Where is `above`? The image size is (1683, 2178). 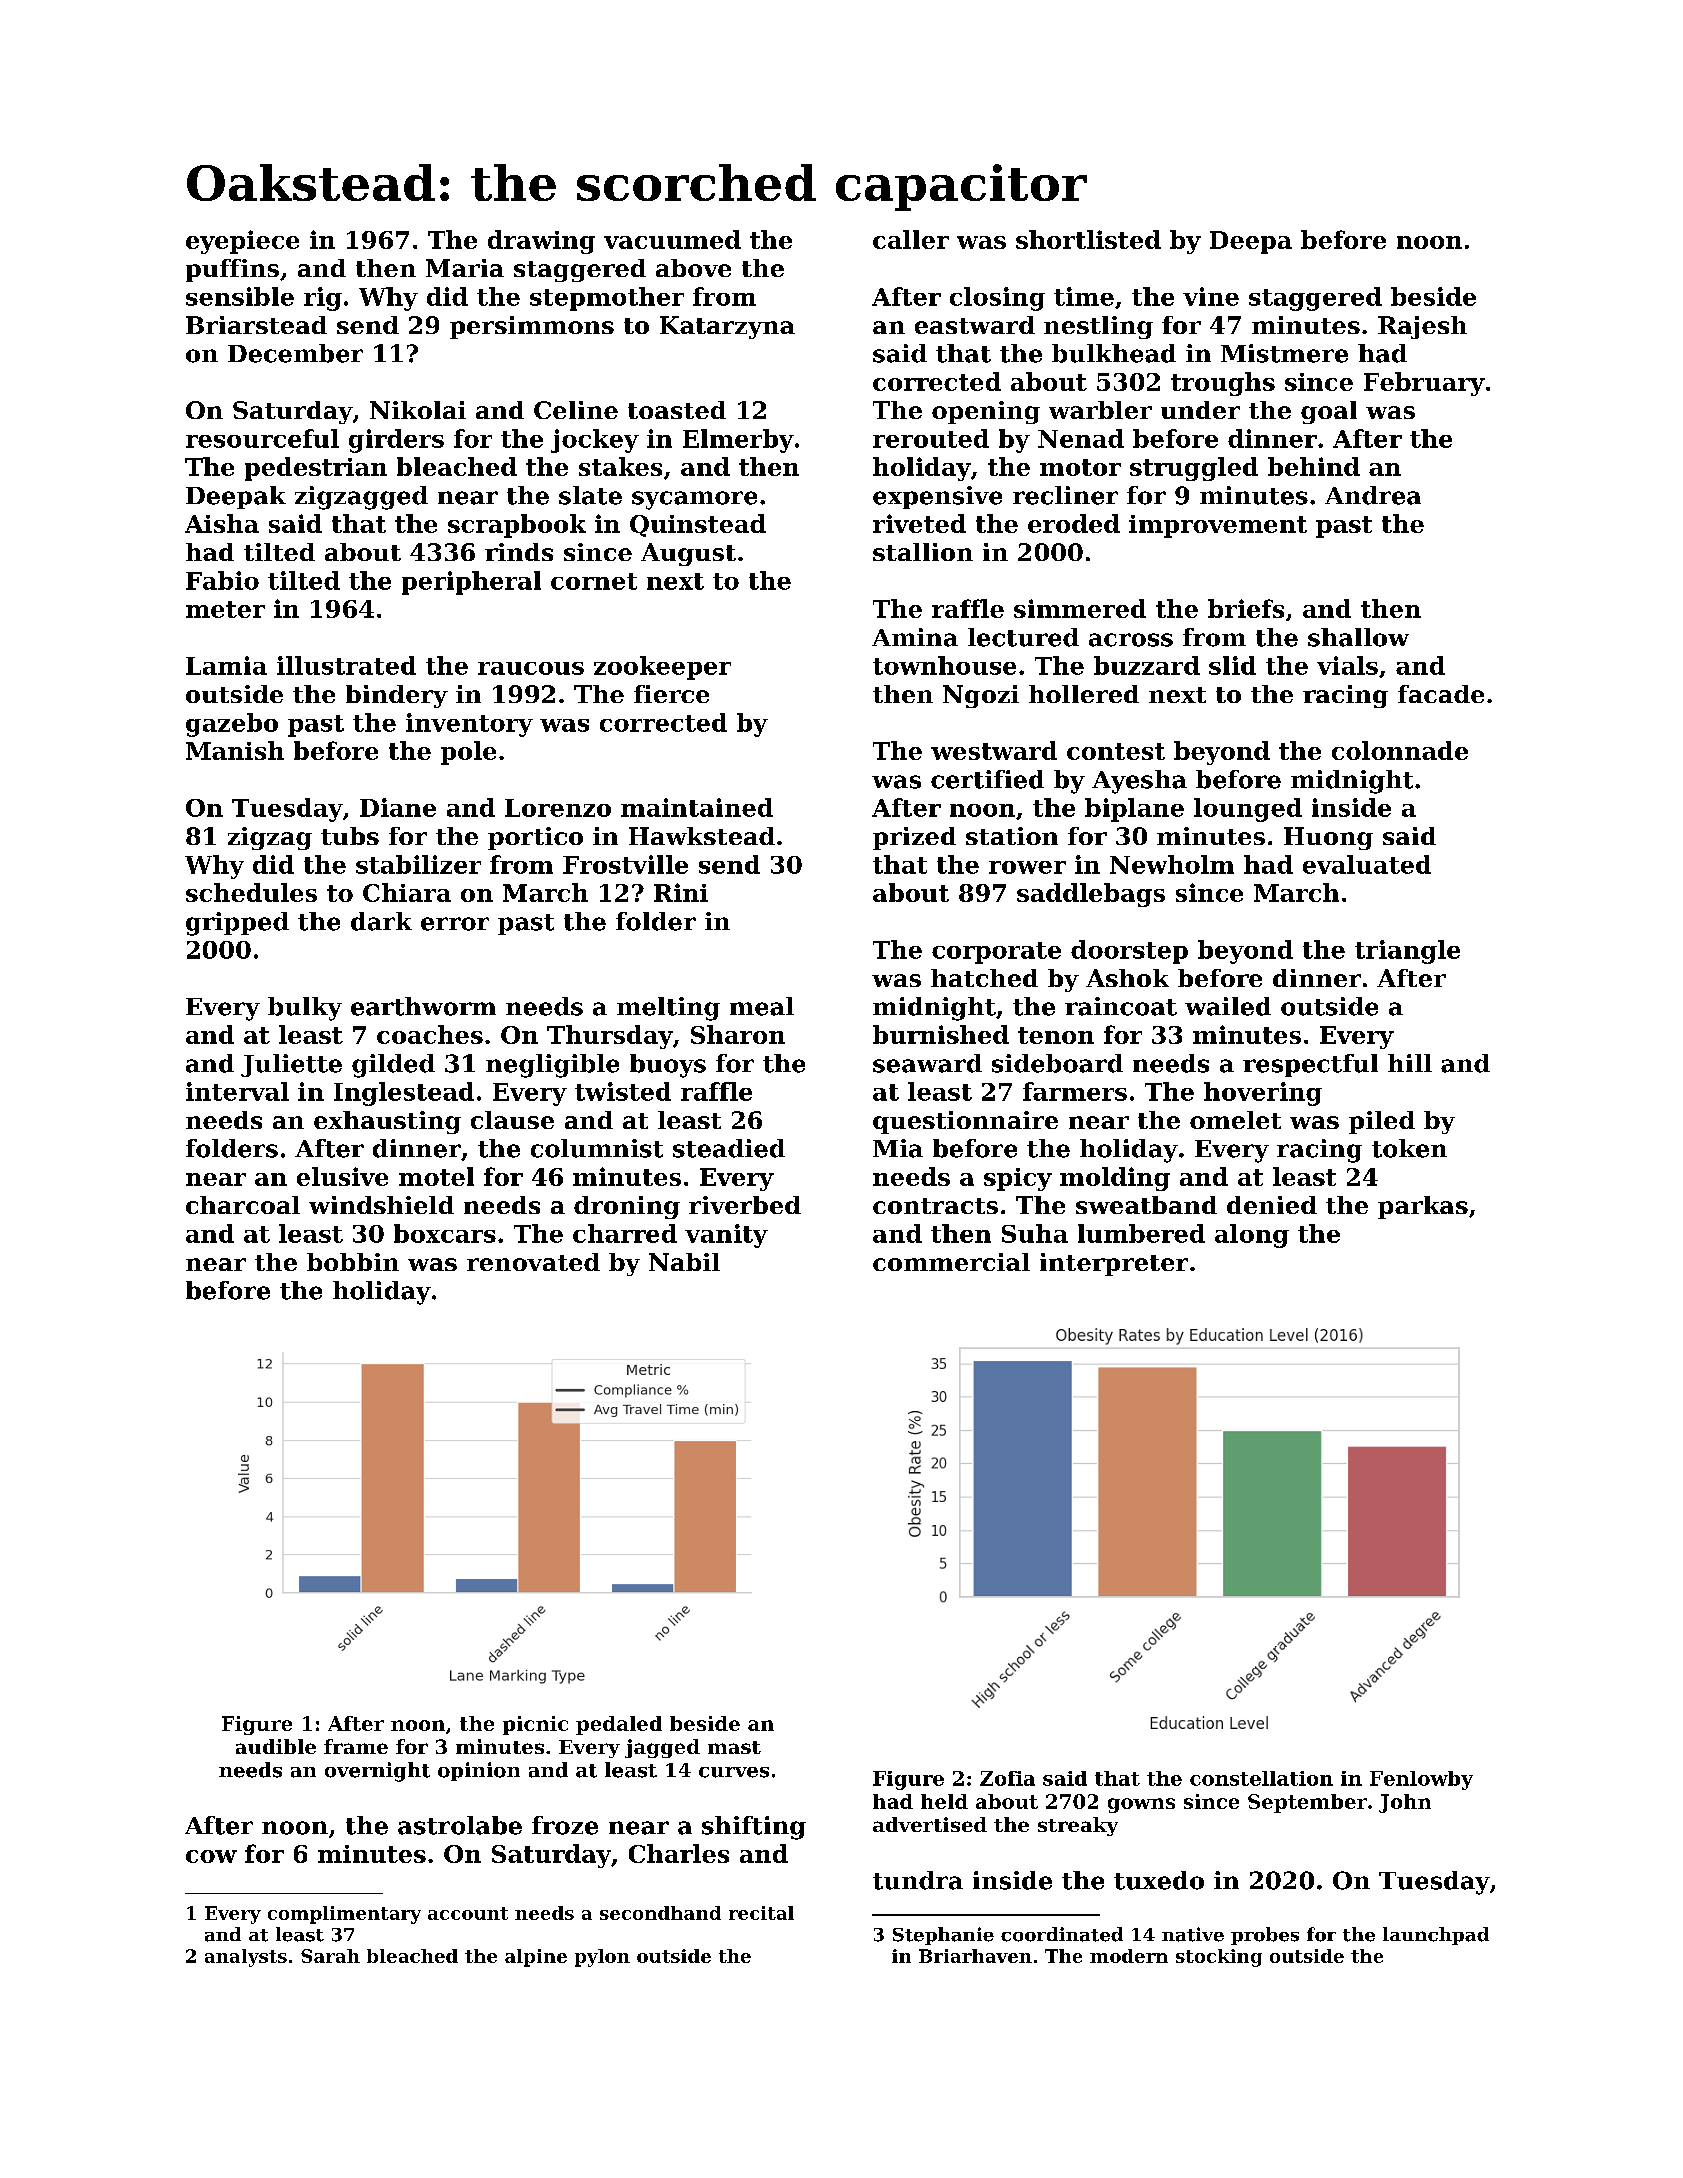
above is located at coordinates (693, 268).
